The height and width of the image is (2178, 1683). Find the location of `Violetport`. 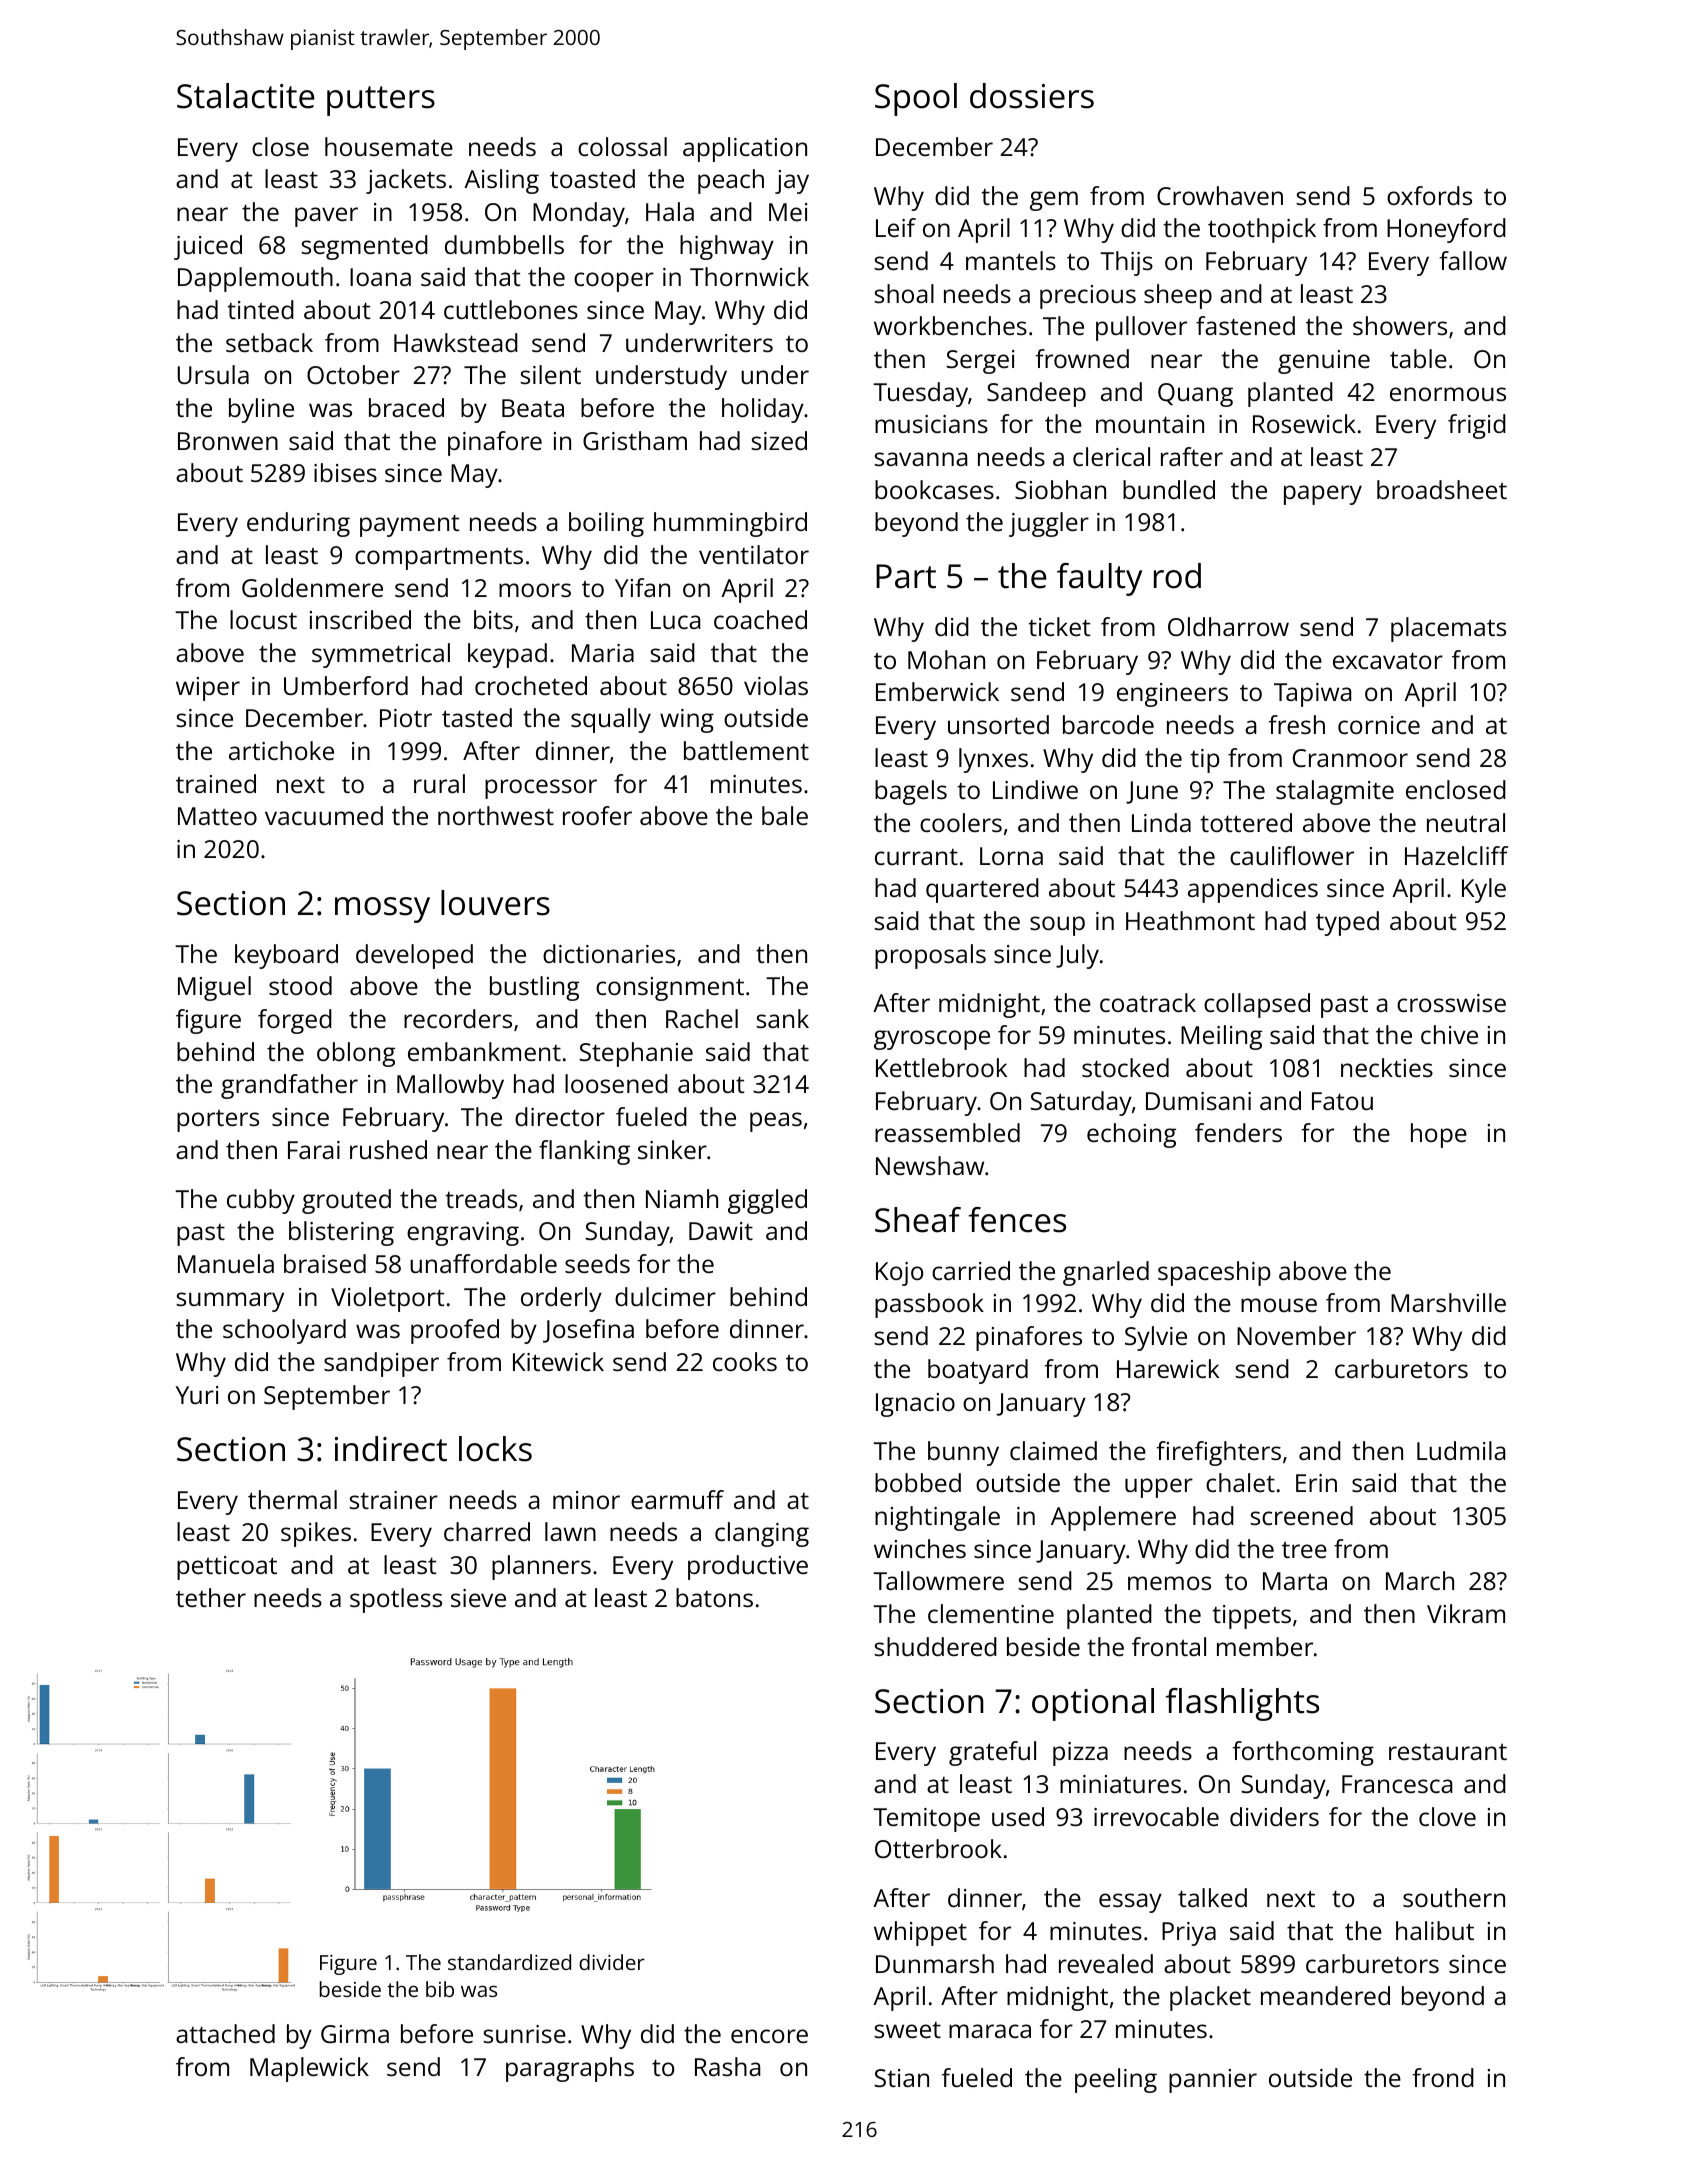

Violetport is located at coordinates (387, 1299).
